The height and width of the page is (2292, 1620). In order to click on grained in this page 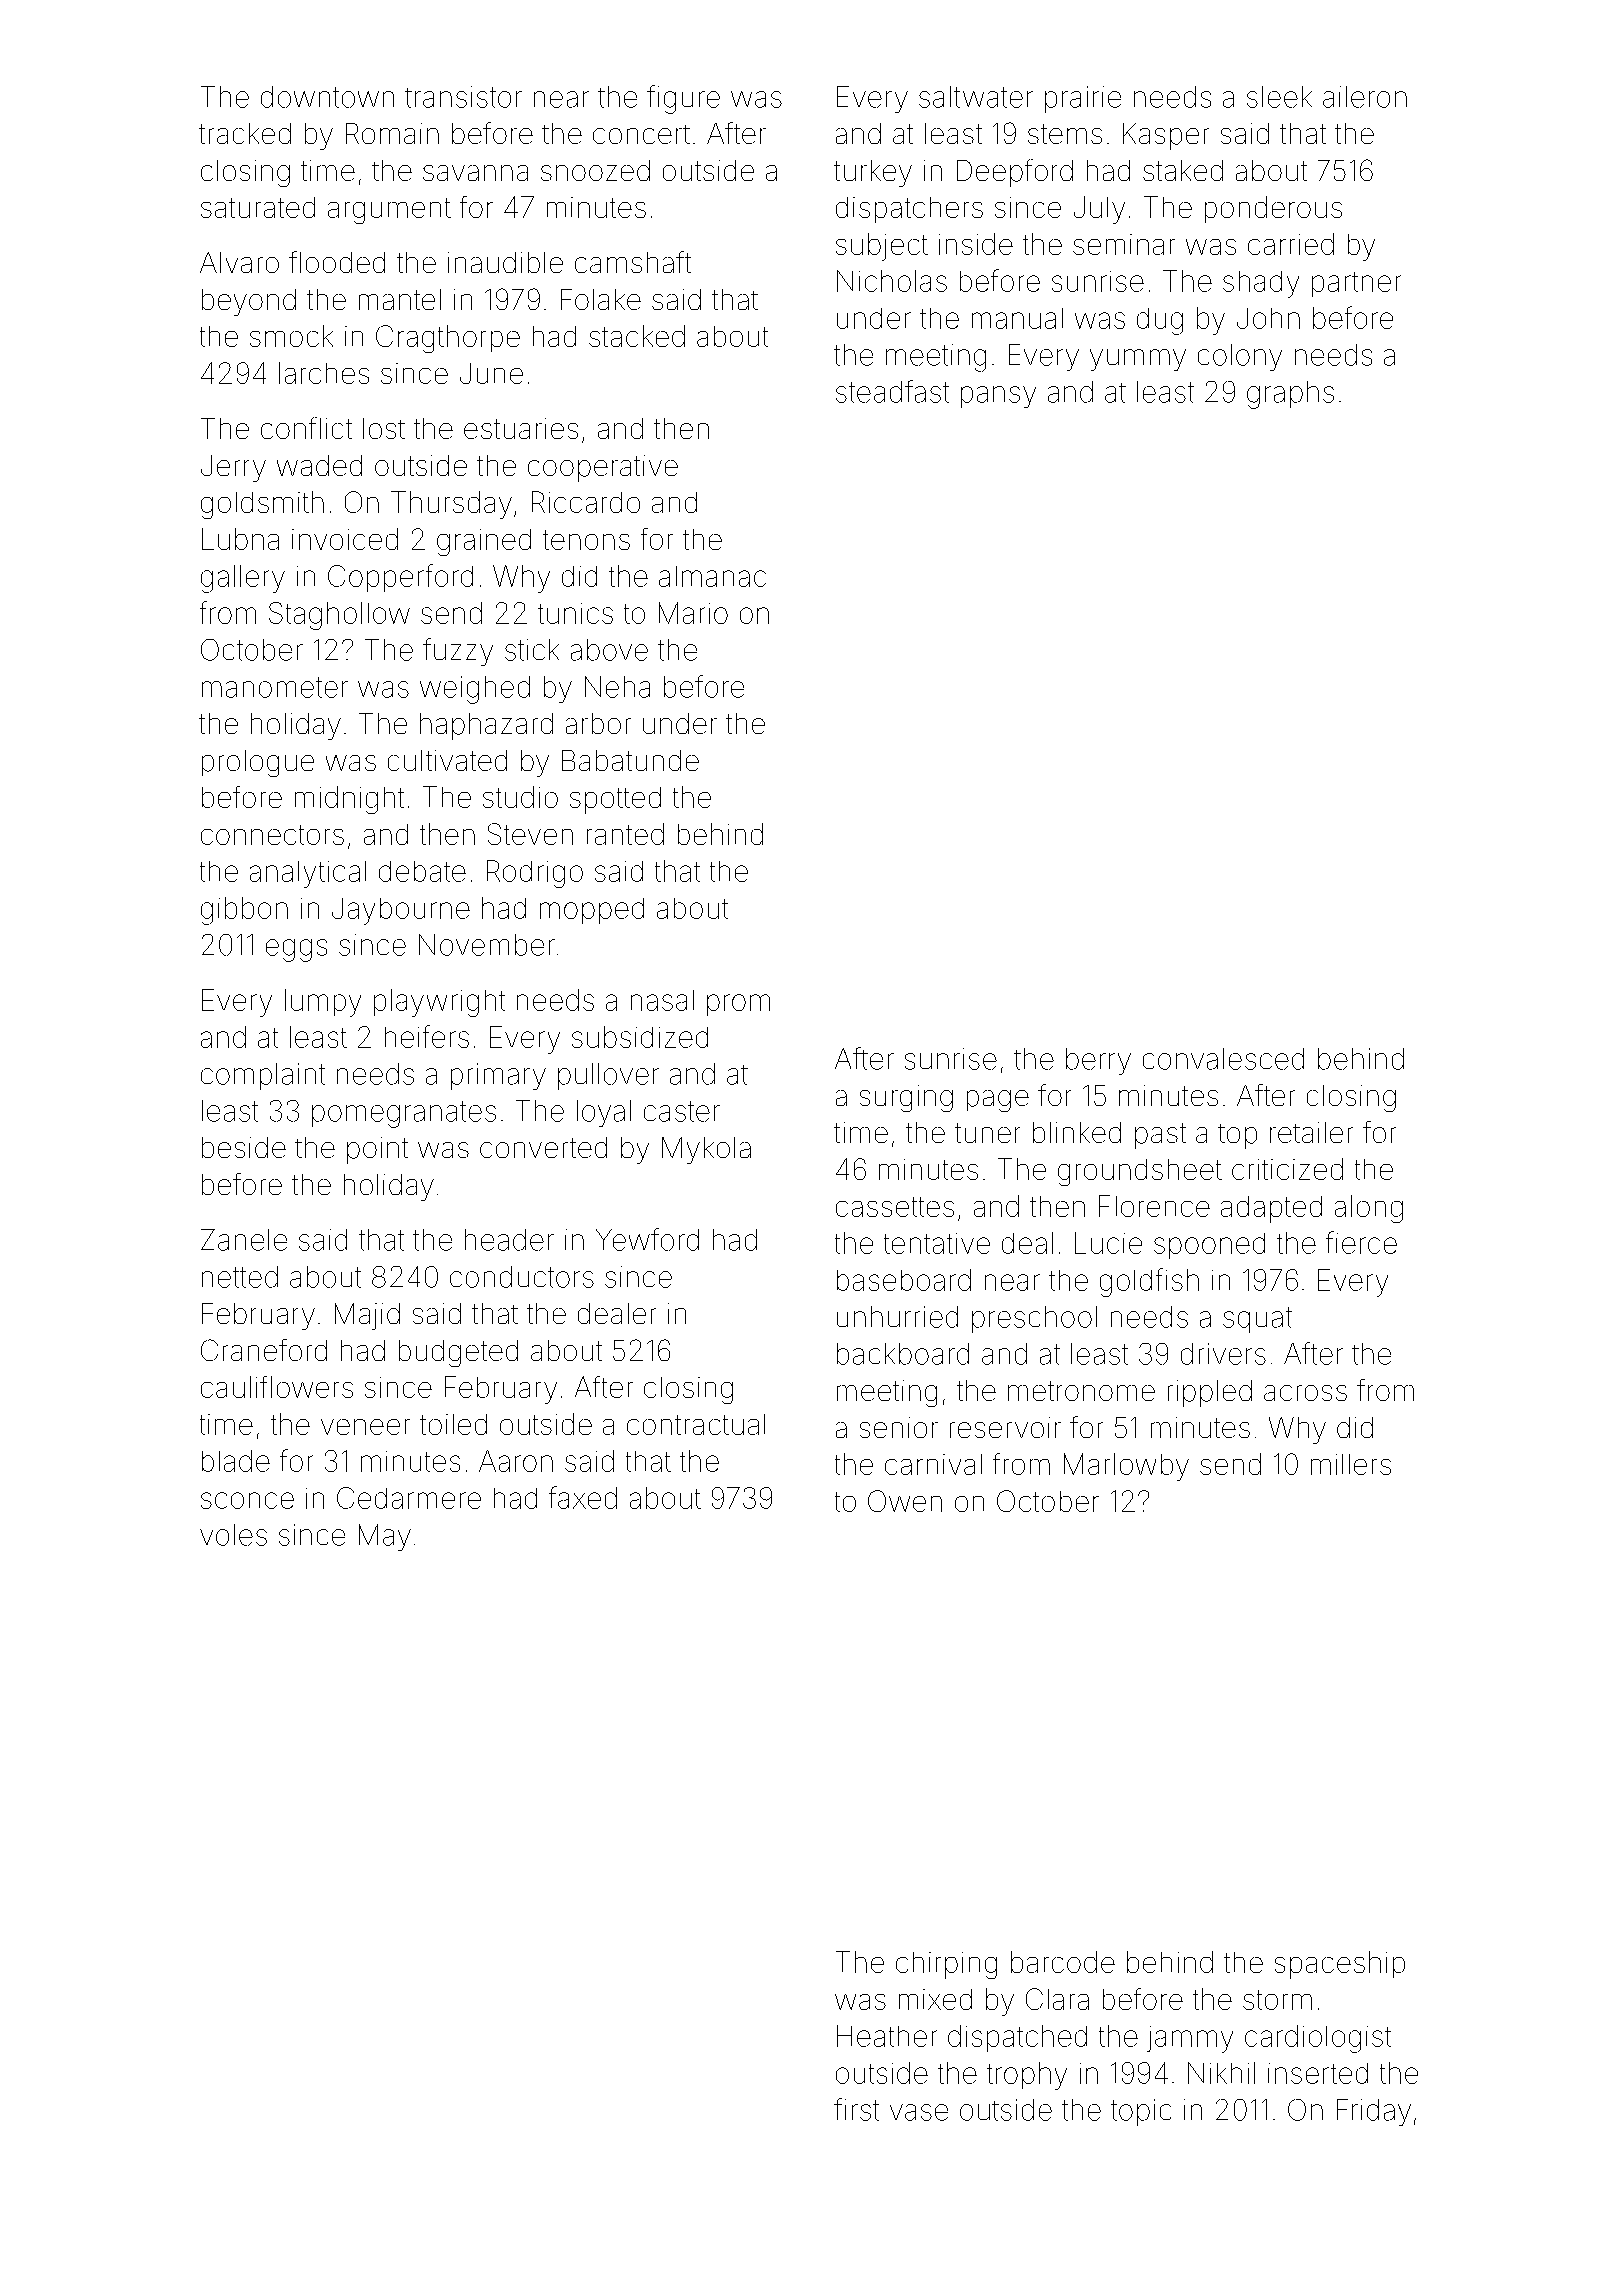, I will do `click(484, 542)`.
